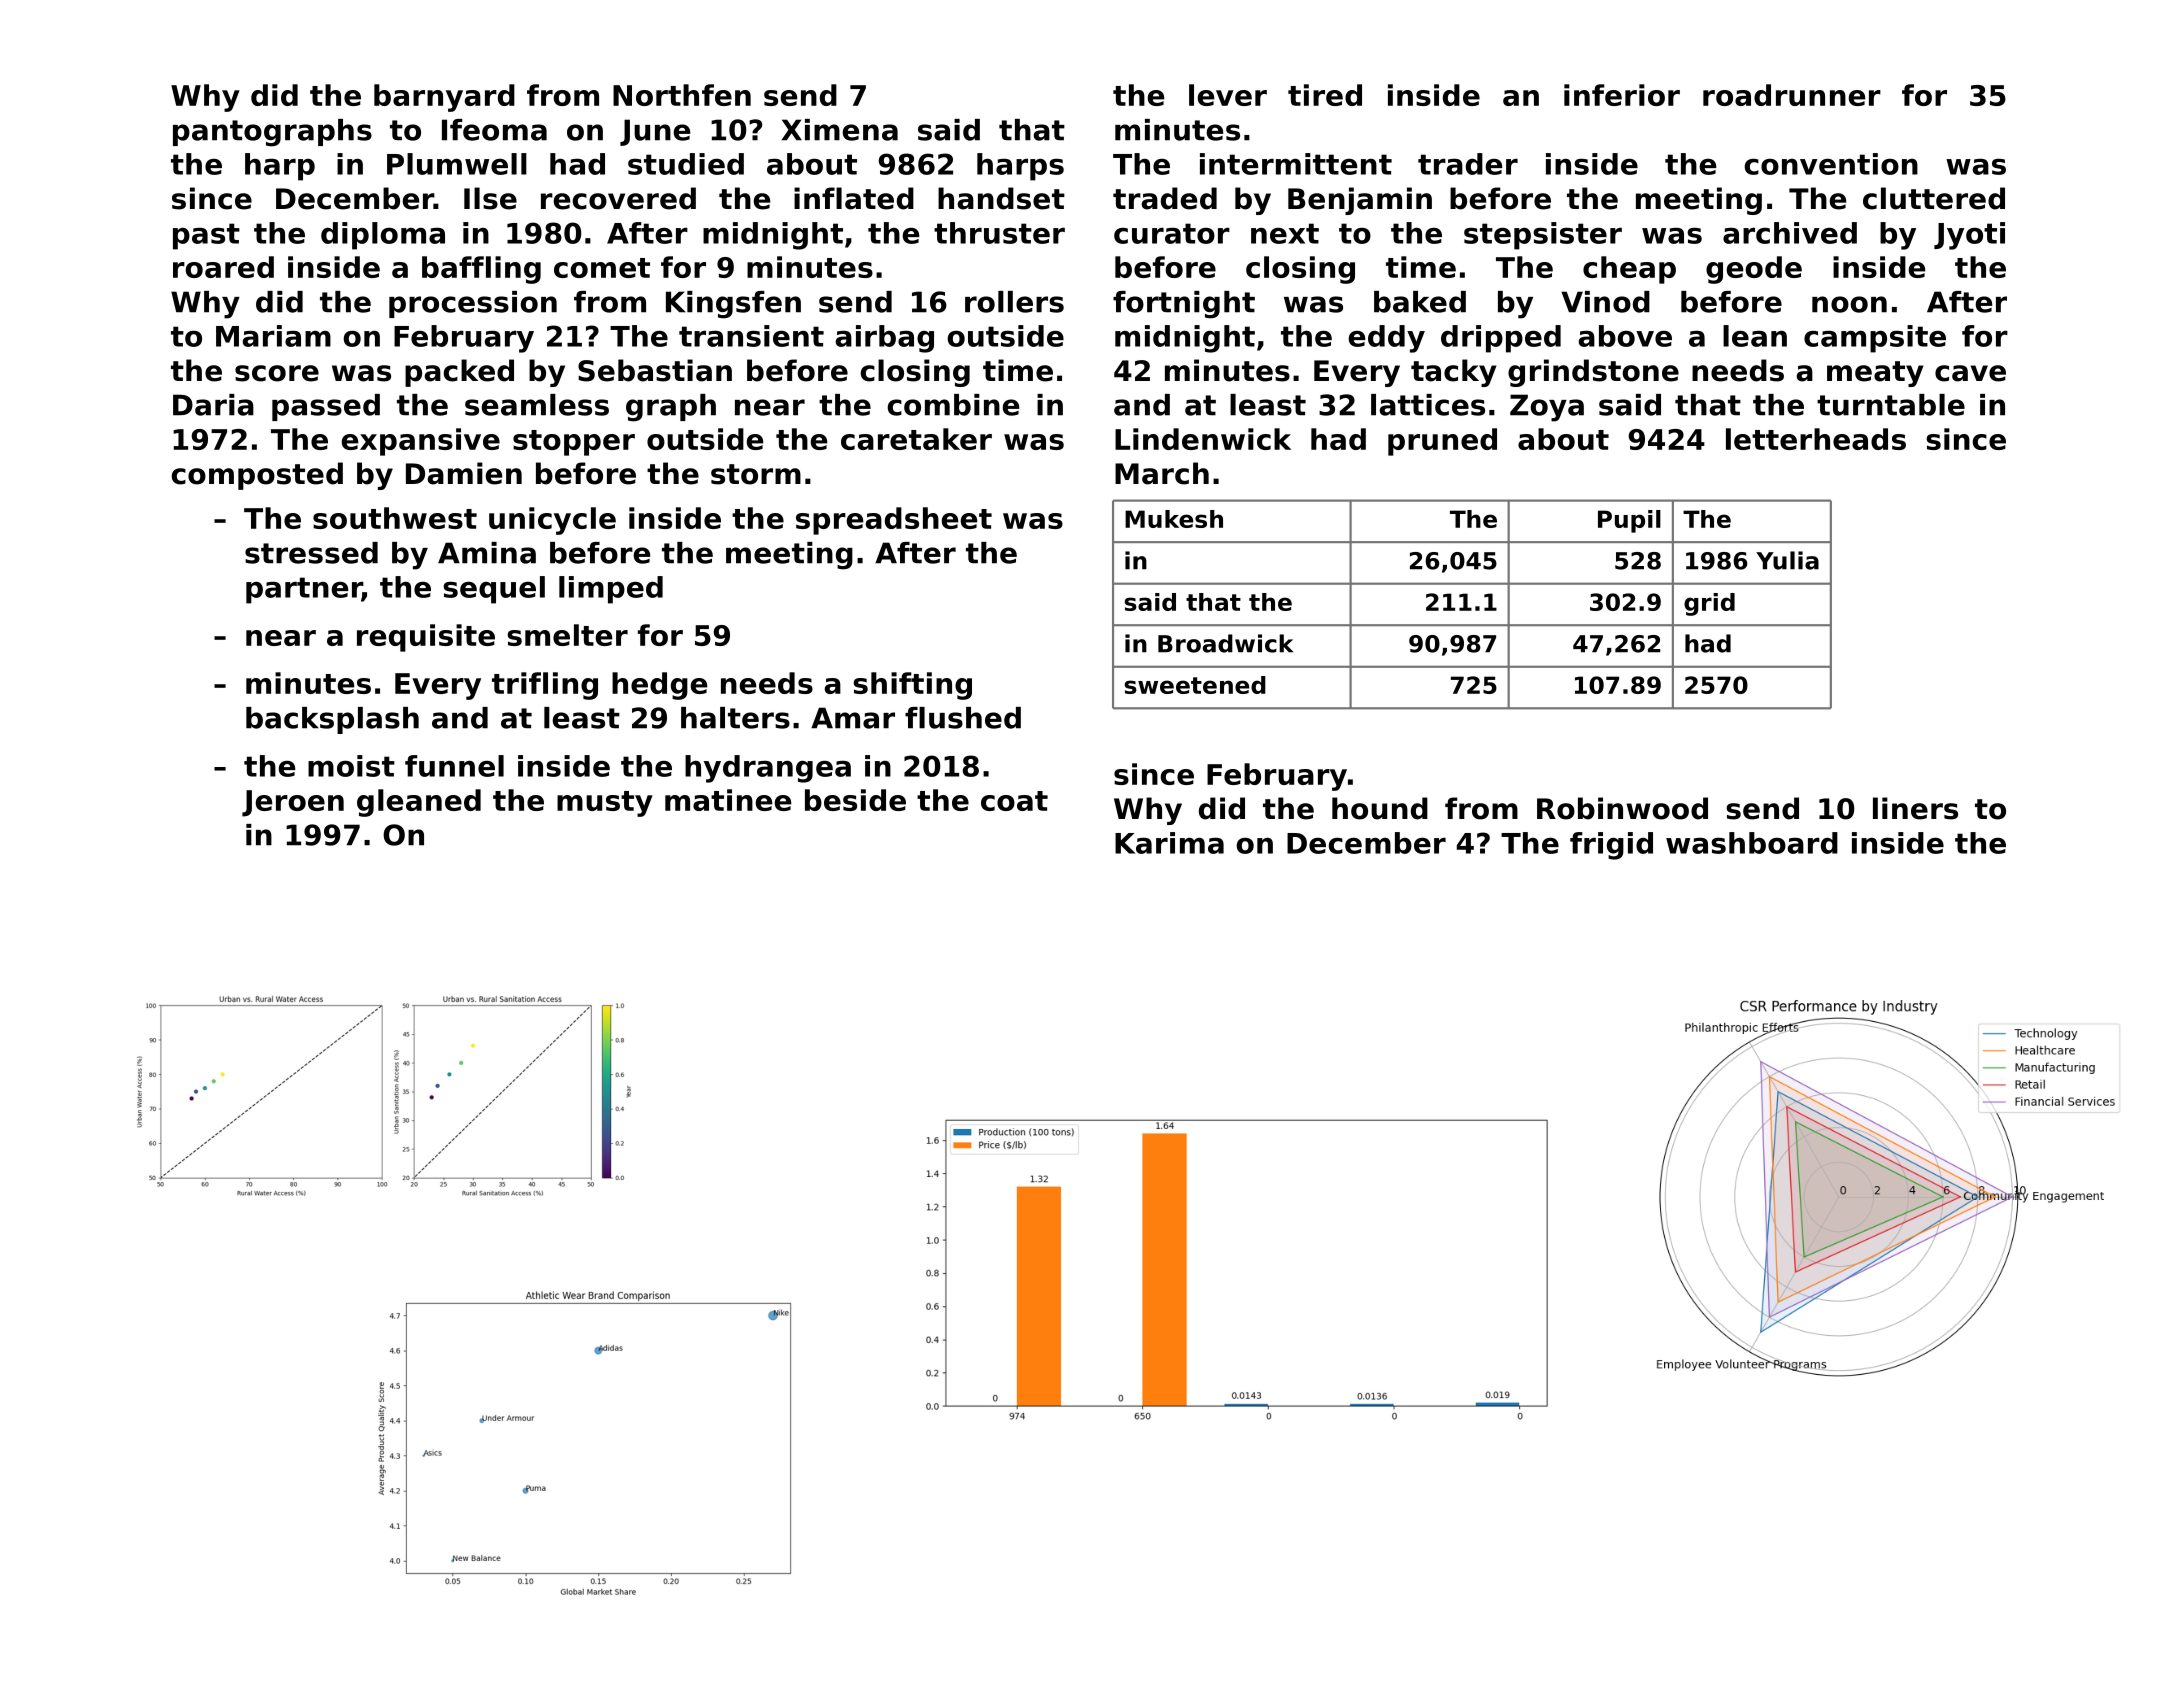  I want to click on limped, so click(611, 590).
